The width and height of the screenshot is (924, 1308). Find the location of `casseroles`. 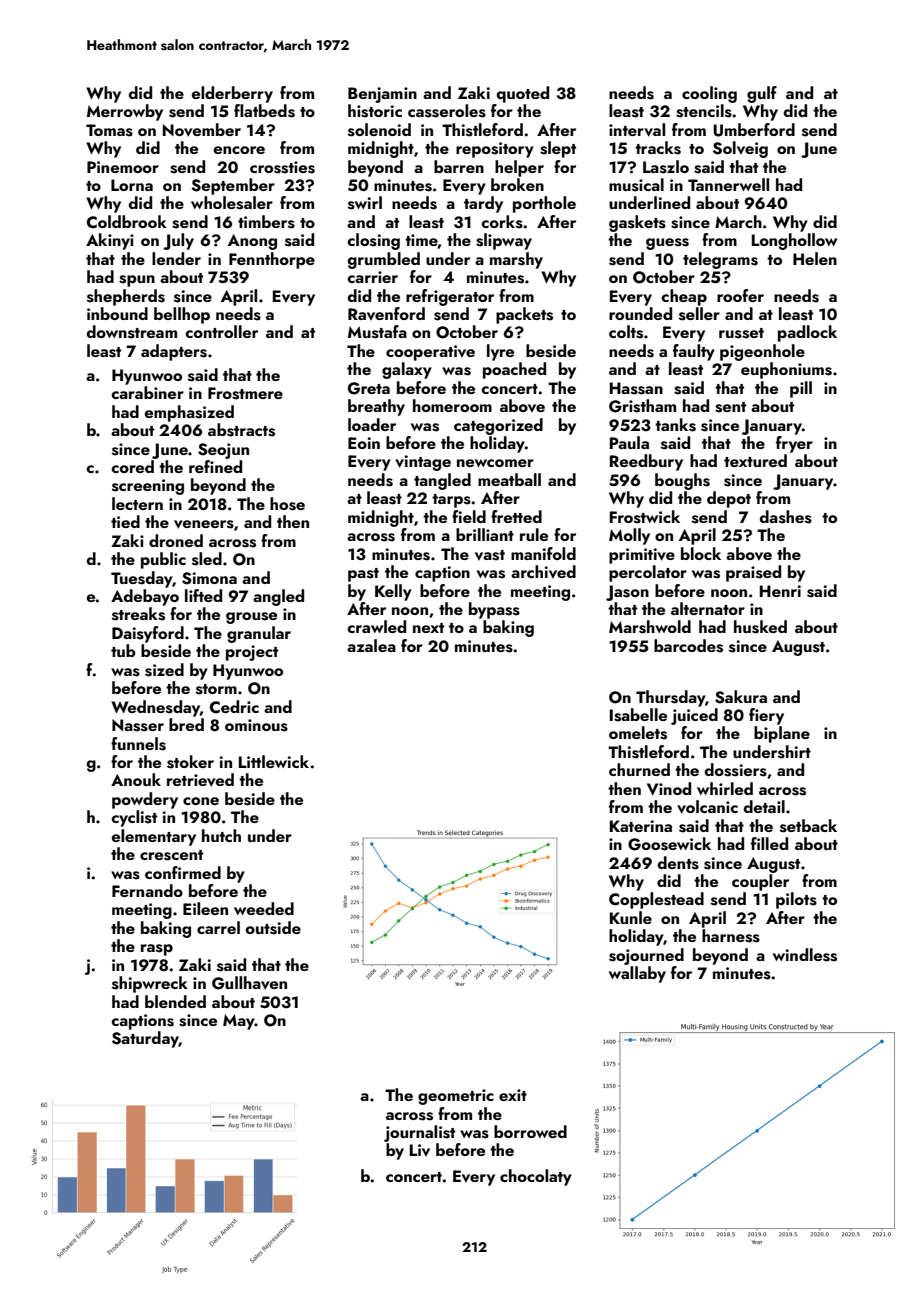

casseroles is located at coordinates (447, 111).
